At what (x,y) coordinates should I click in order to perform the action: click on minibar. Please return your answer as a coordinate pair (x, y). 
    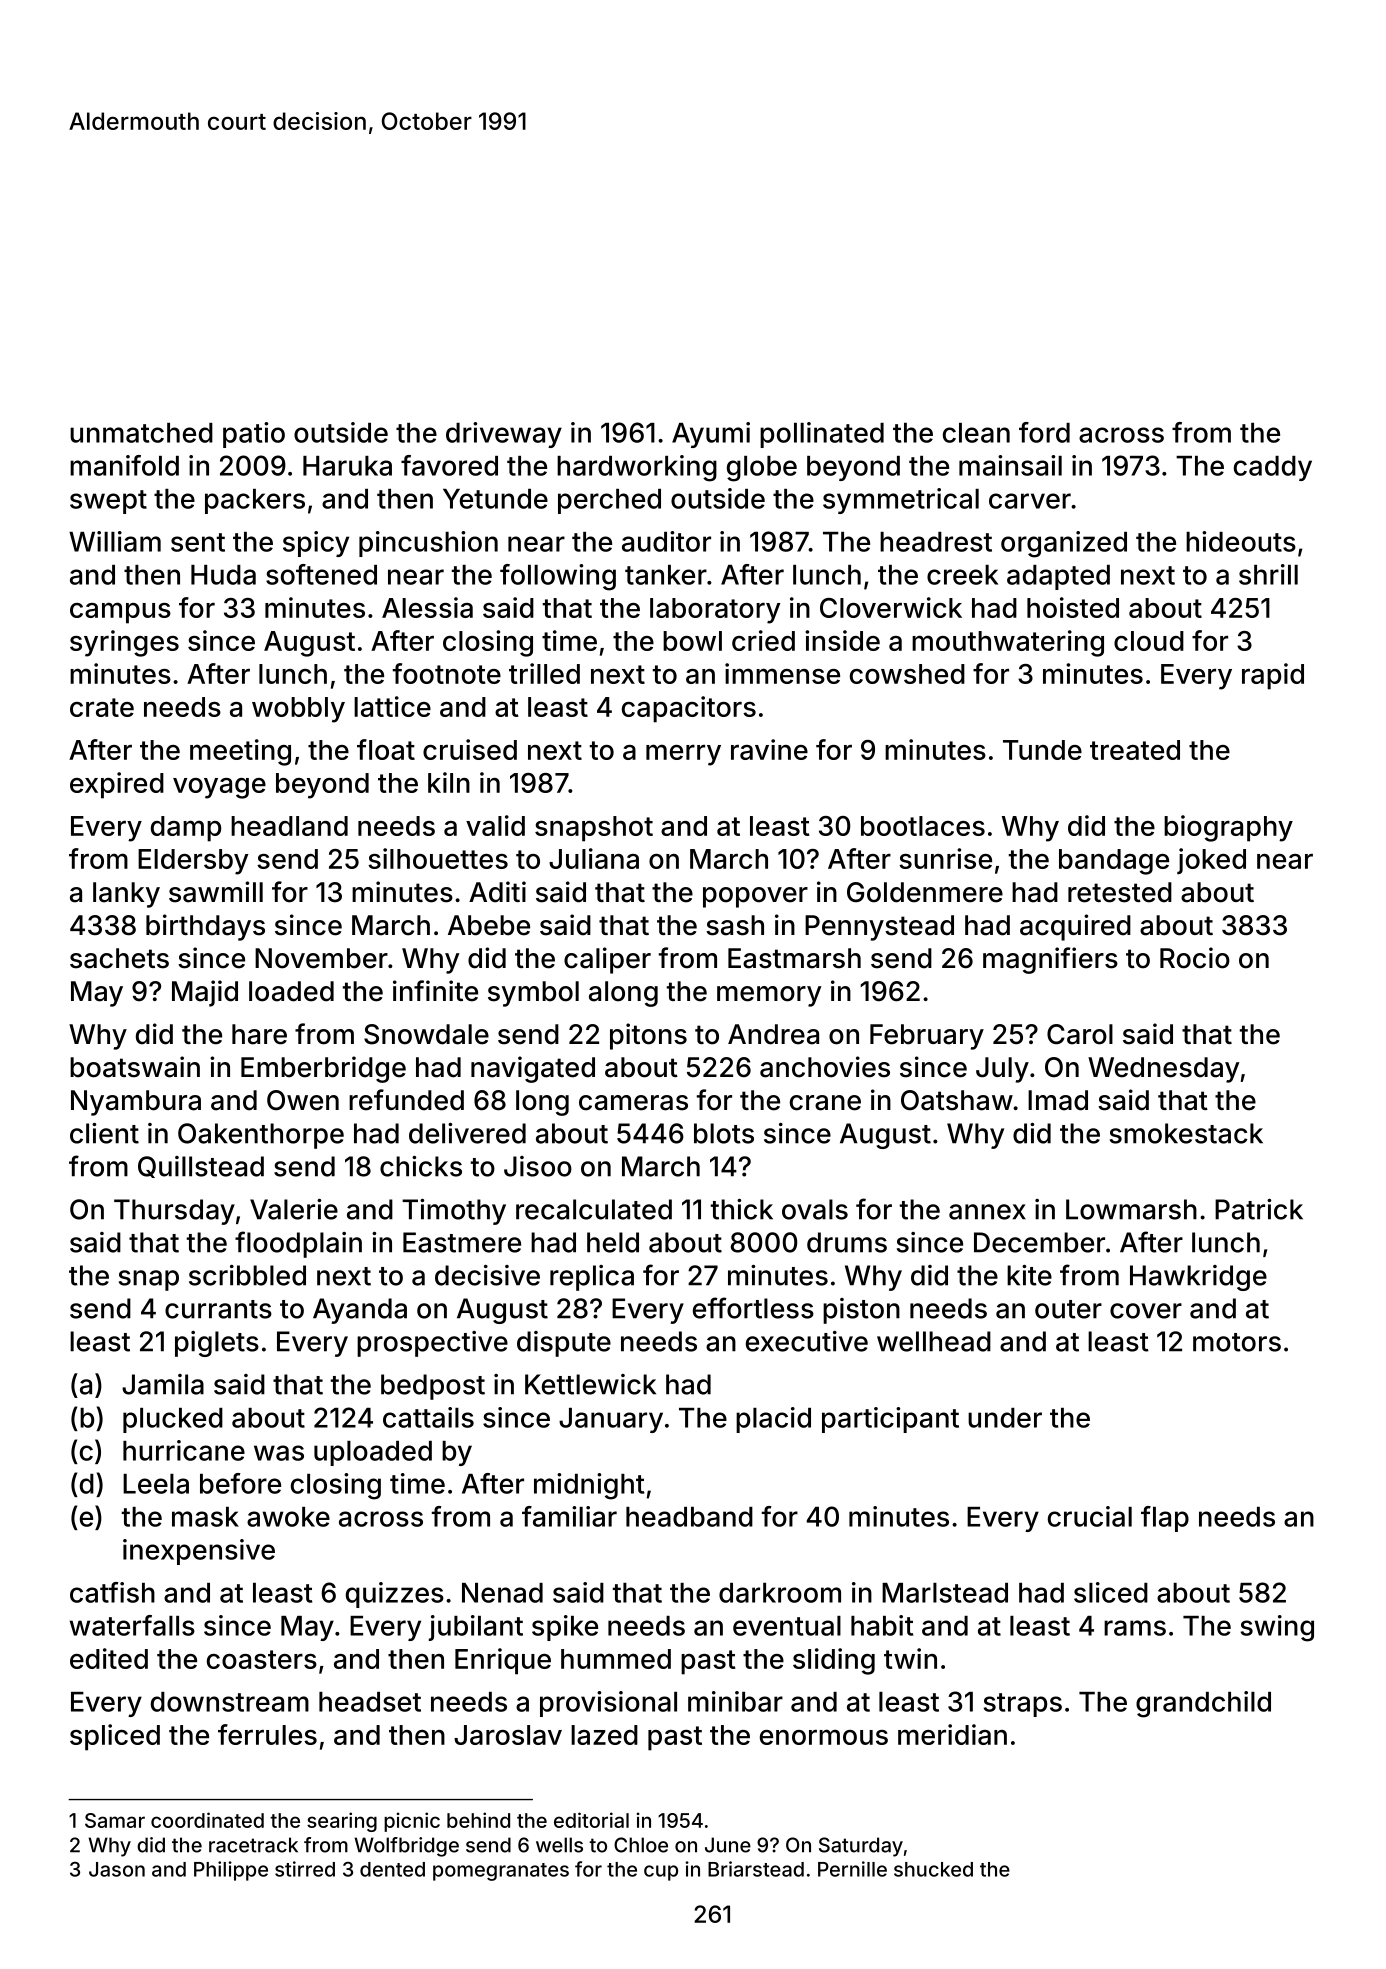
    Looking at the image, I should click on (735, 1701).
